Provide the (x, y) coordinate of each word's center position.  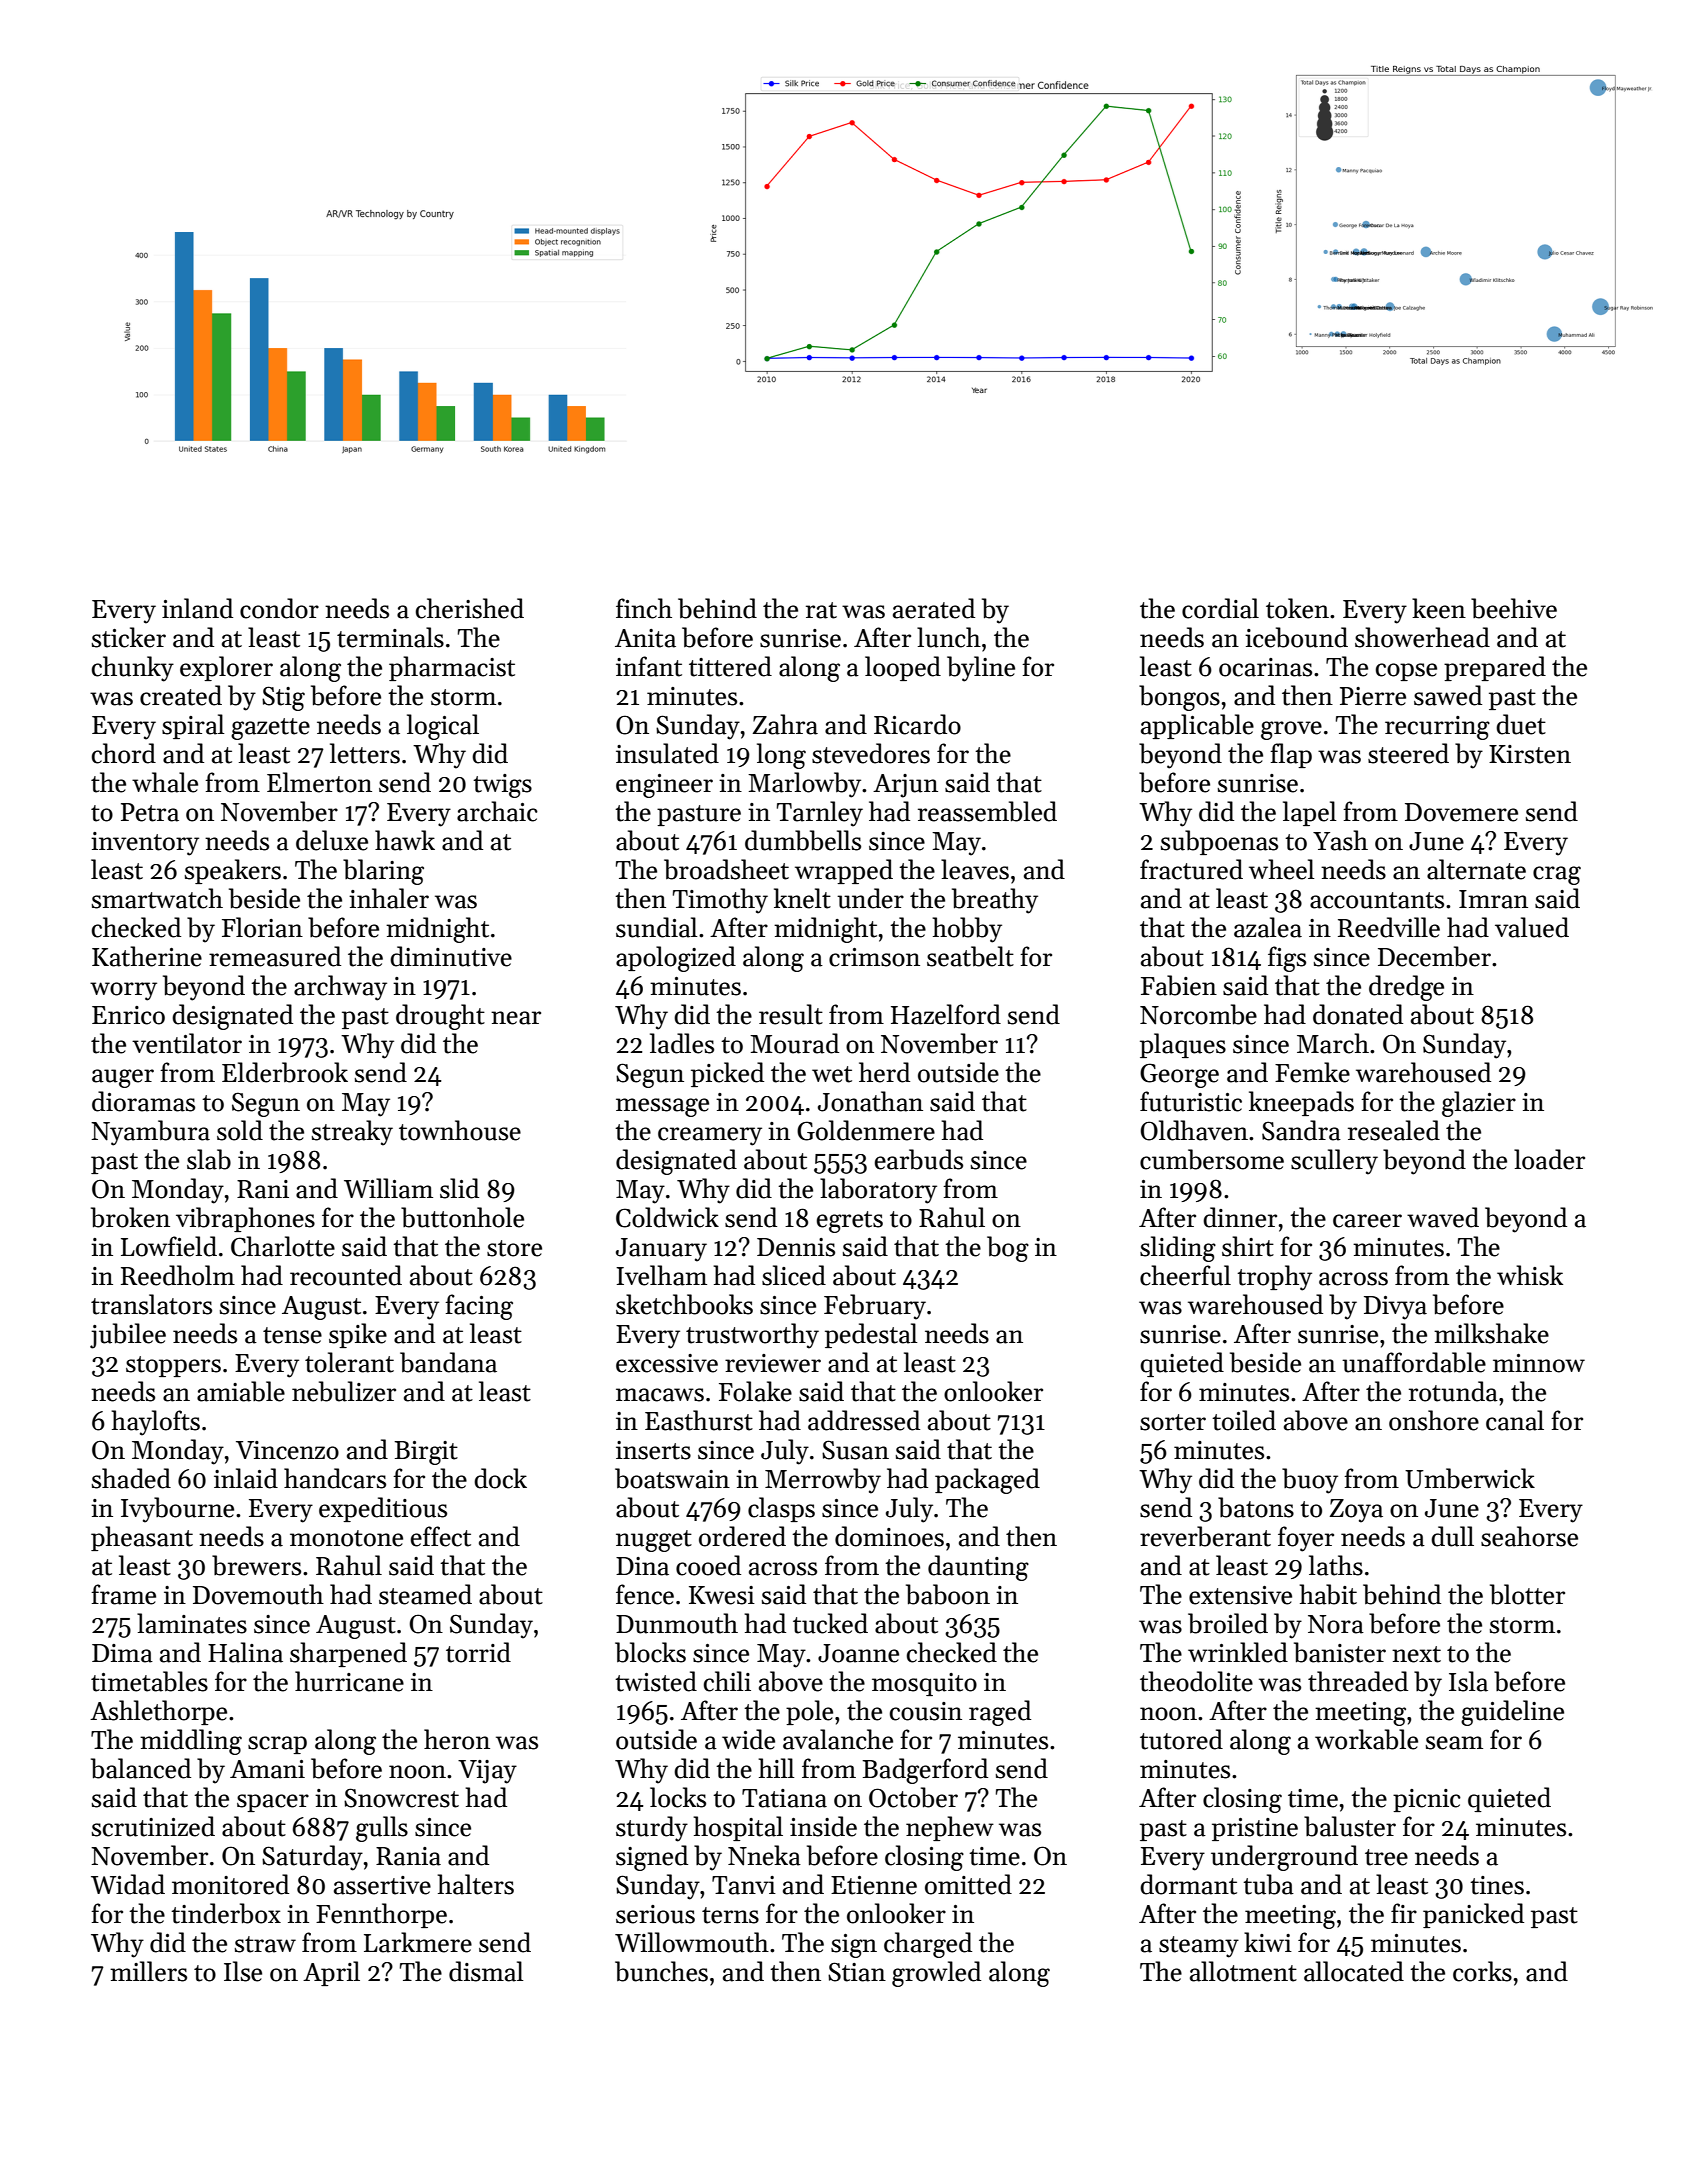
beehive (1514, 608)
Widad (128, 1884)
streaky (352, 1133)
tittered (730, 666)
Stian (857, 1972)
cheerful (1185, 1275)
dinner (1240, 1217)
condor (279, 608)
